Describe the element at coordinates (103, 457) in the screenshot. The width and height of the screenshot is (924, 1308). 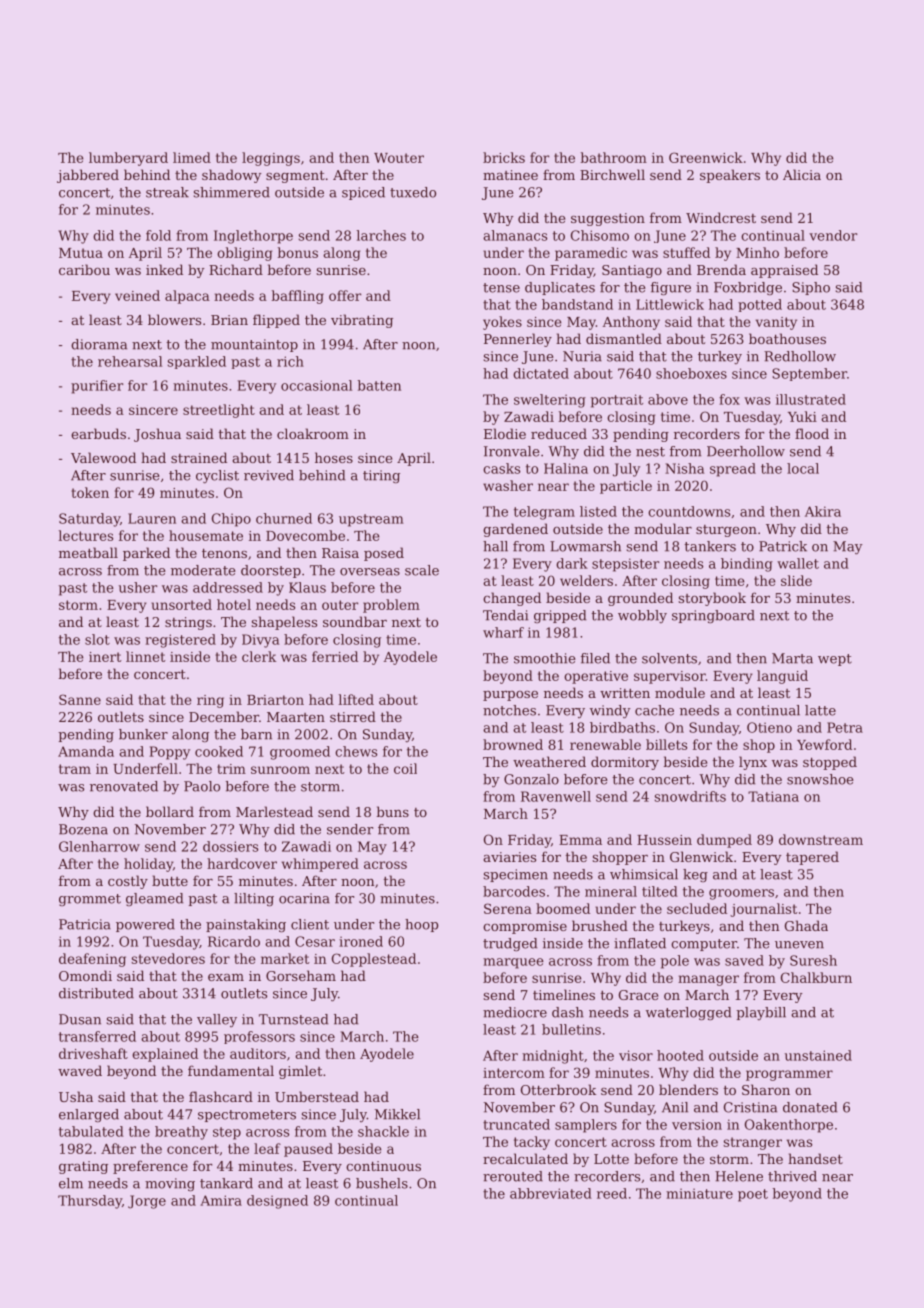
I see `Valewood` at that location.
